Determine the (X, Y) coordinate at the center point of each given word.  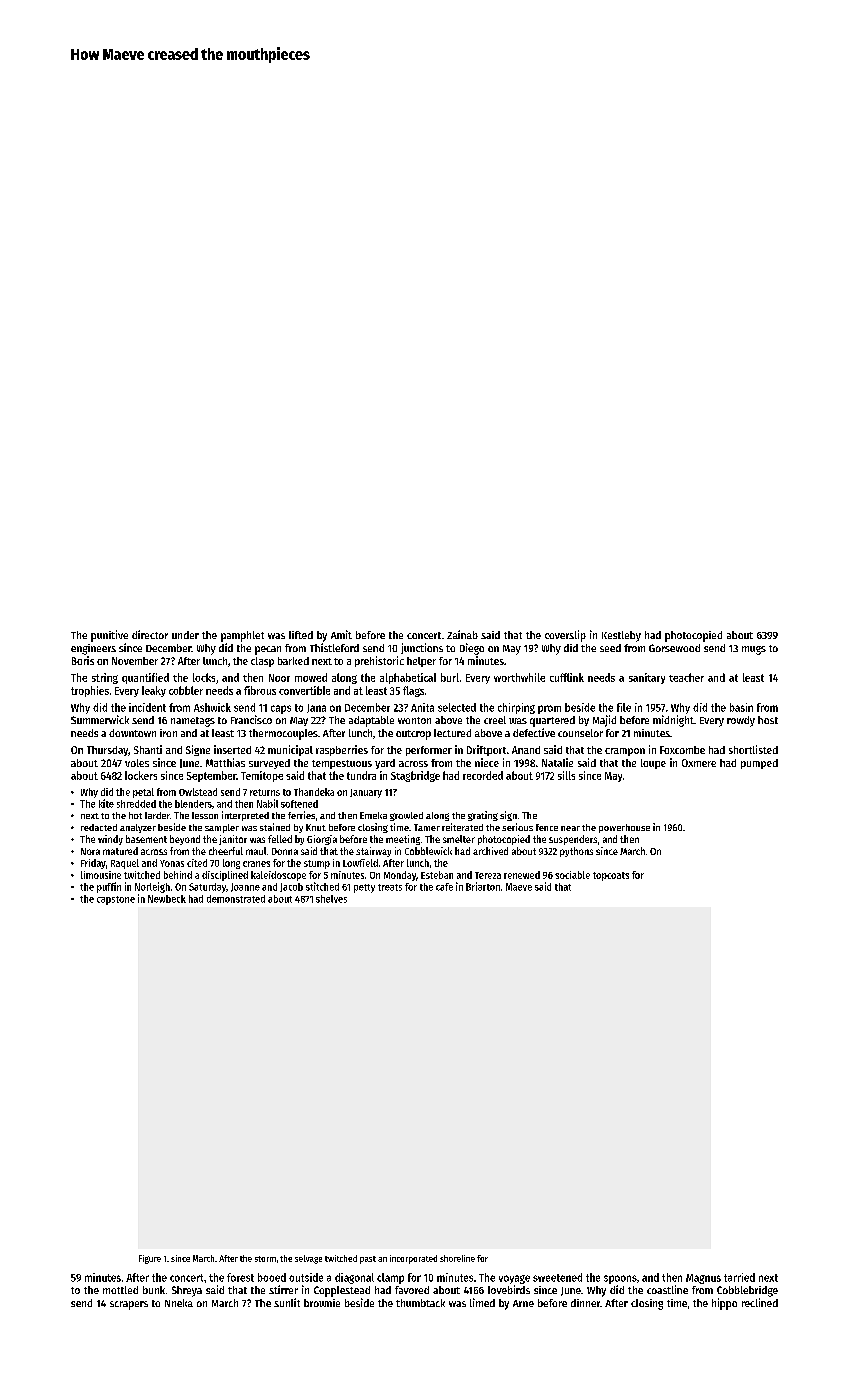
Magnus (703, 1279)
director (150, 634)
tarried (739, 1277)
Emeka (373, 815)
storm (265, 1259)
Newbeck (167, 899)
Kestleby (621, 636)
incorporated (413, 1259)
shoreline (457, 1258)
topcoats (611, 876)
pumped (759, 764)
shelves (331, 899)
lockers (141, 775)
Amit (341, 634)
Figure (150, 1259)
